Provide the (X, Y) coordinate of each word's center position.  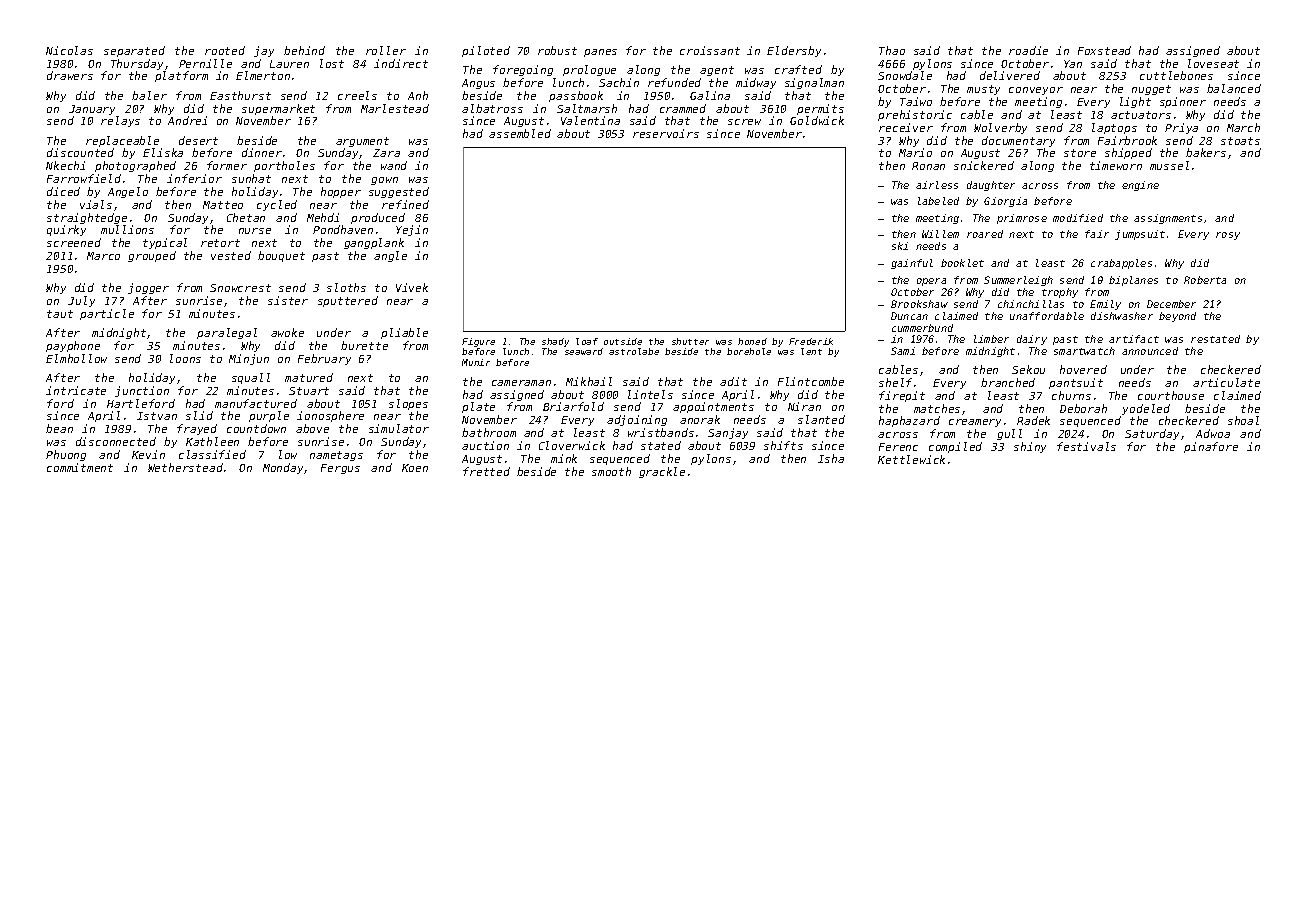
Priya (1181, 128)
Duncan (909, 316)
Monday (284, 468)
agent (717, 71)
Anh (418, 95)
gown (384, 181)
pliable (404, 333)
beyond (1177, 317)
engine (1140, 186)
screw (744, 122)
